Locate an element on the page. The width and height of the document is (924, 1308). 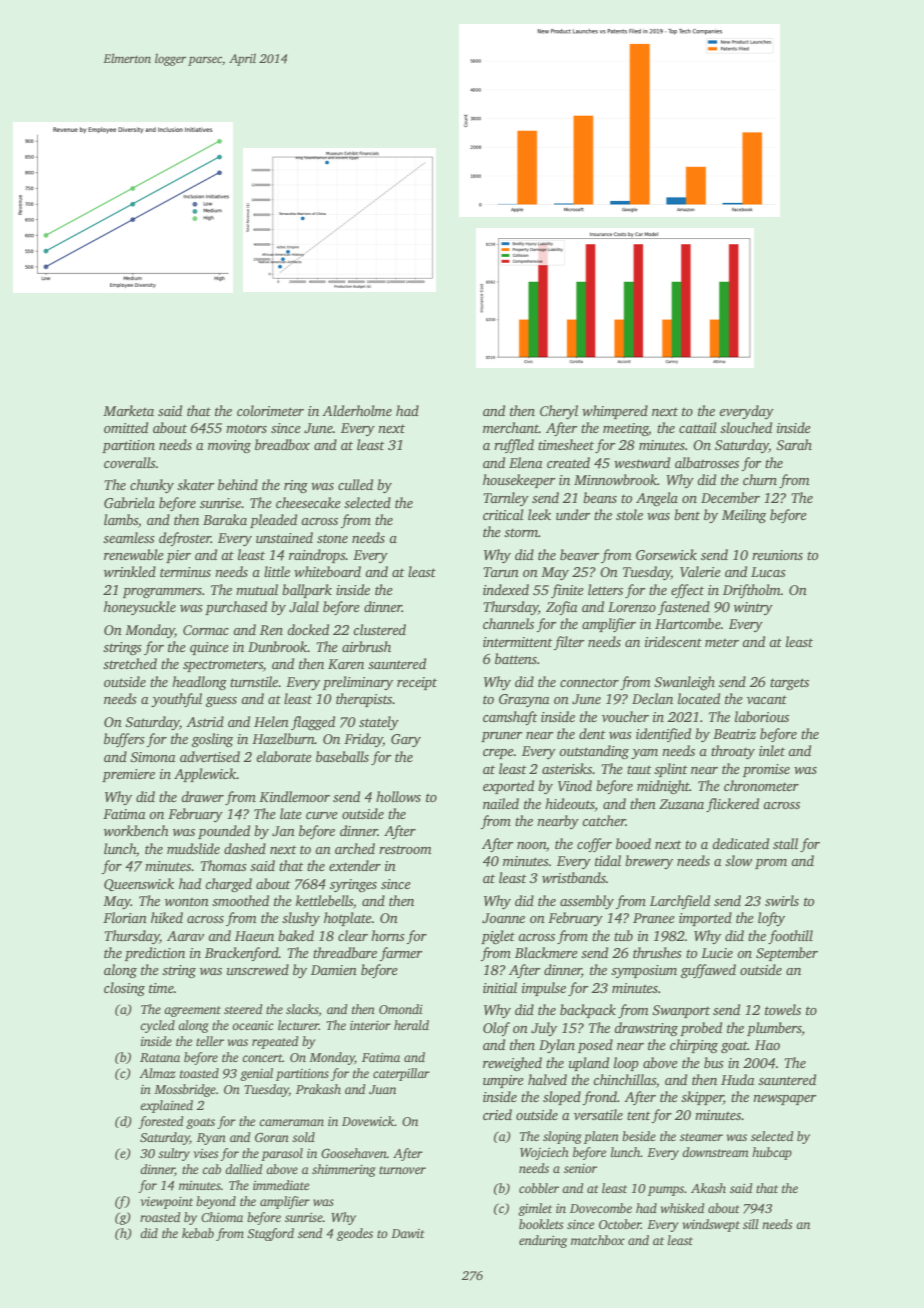
Dawit is located at coordinates (408, 1233).
